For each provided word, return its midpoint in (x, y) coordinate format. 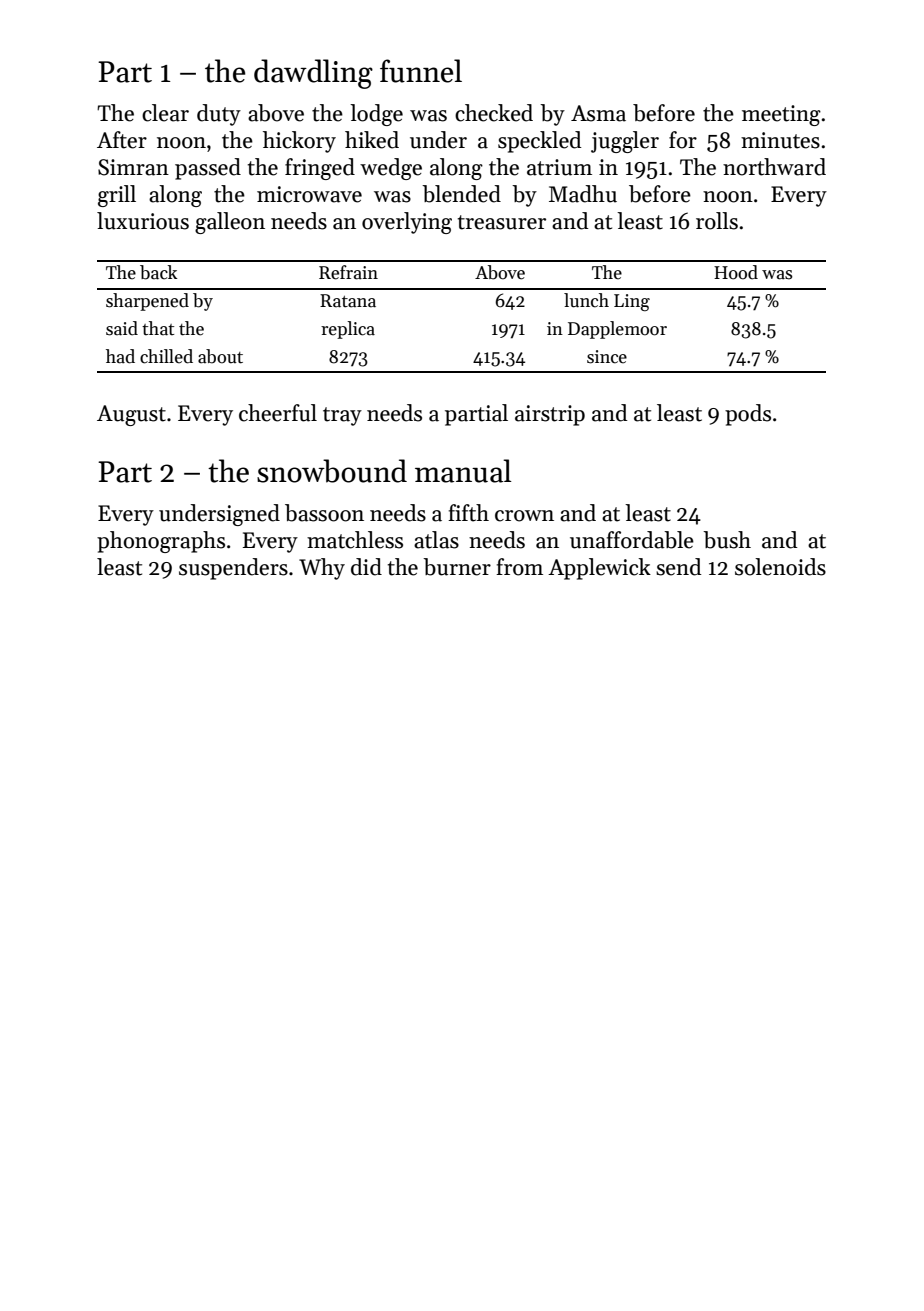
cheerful (278, 413)
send (678, 567)
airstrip (550, 415)
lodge (376, 115)
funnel (421, 71)
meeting (781, 115)
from (519, 567)
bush (727, 540)
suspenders (233, 569)
